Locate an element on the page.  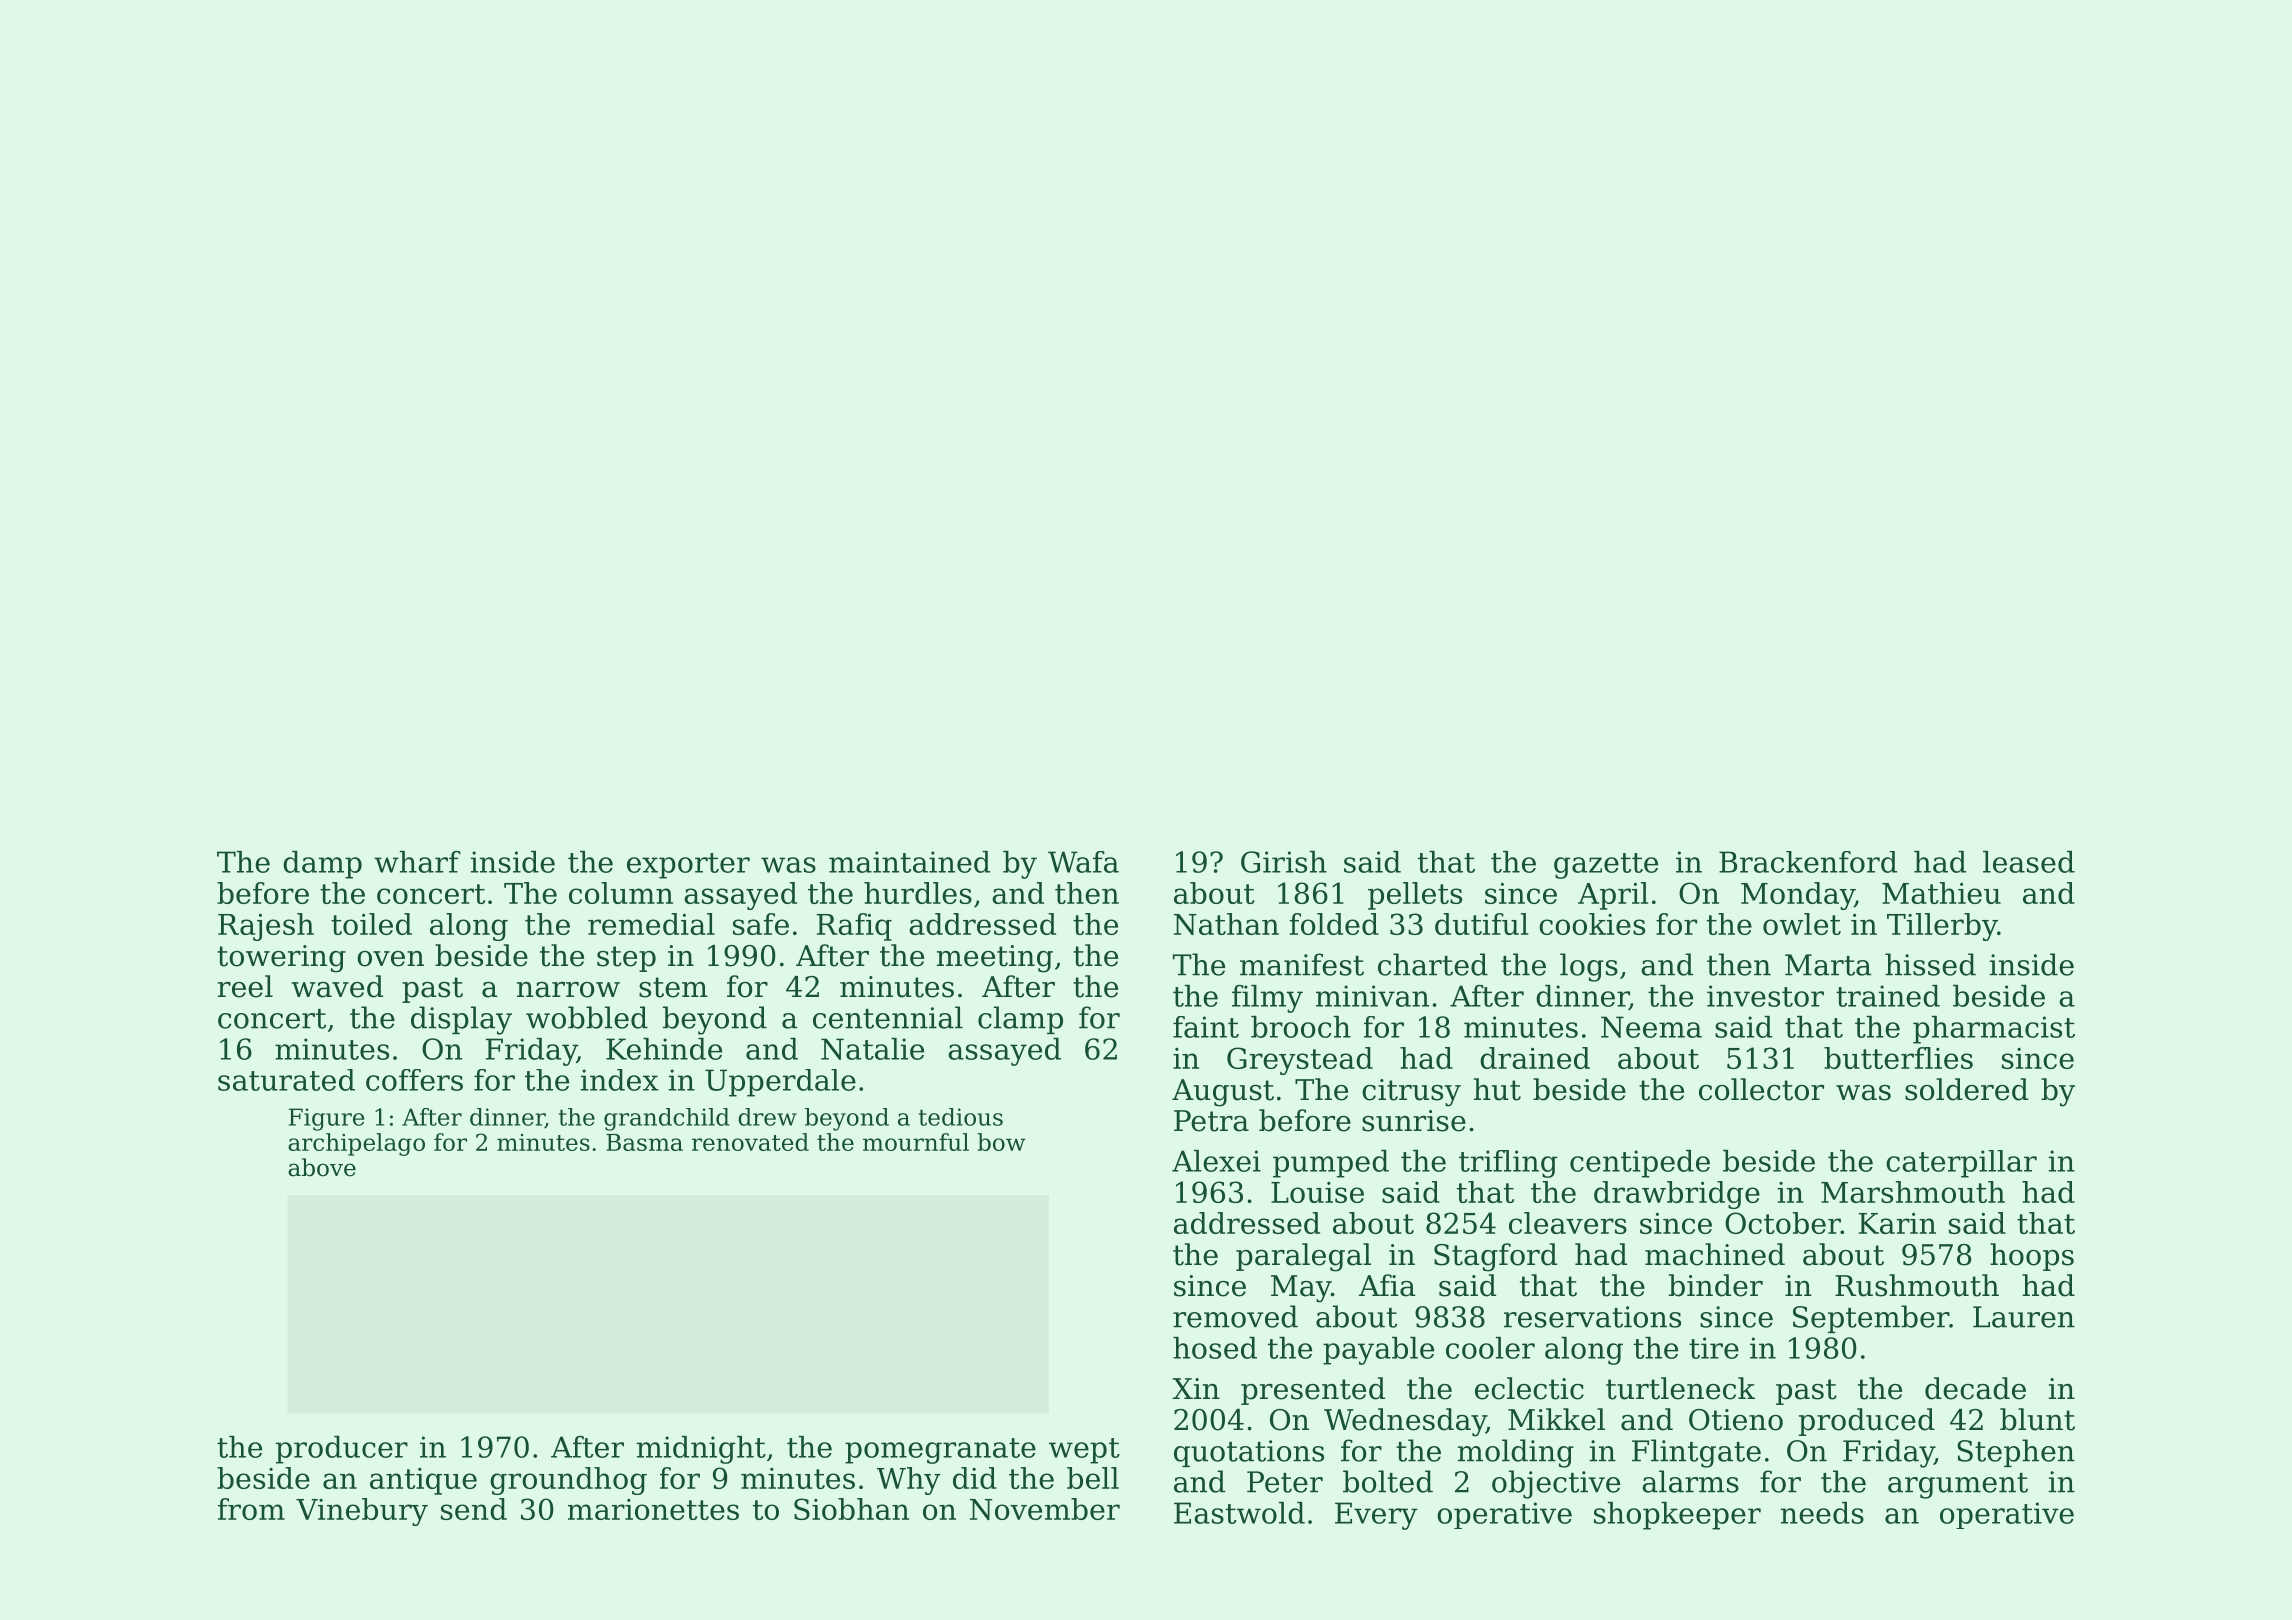
hurdles is located at coordinates (918, 893).
